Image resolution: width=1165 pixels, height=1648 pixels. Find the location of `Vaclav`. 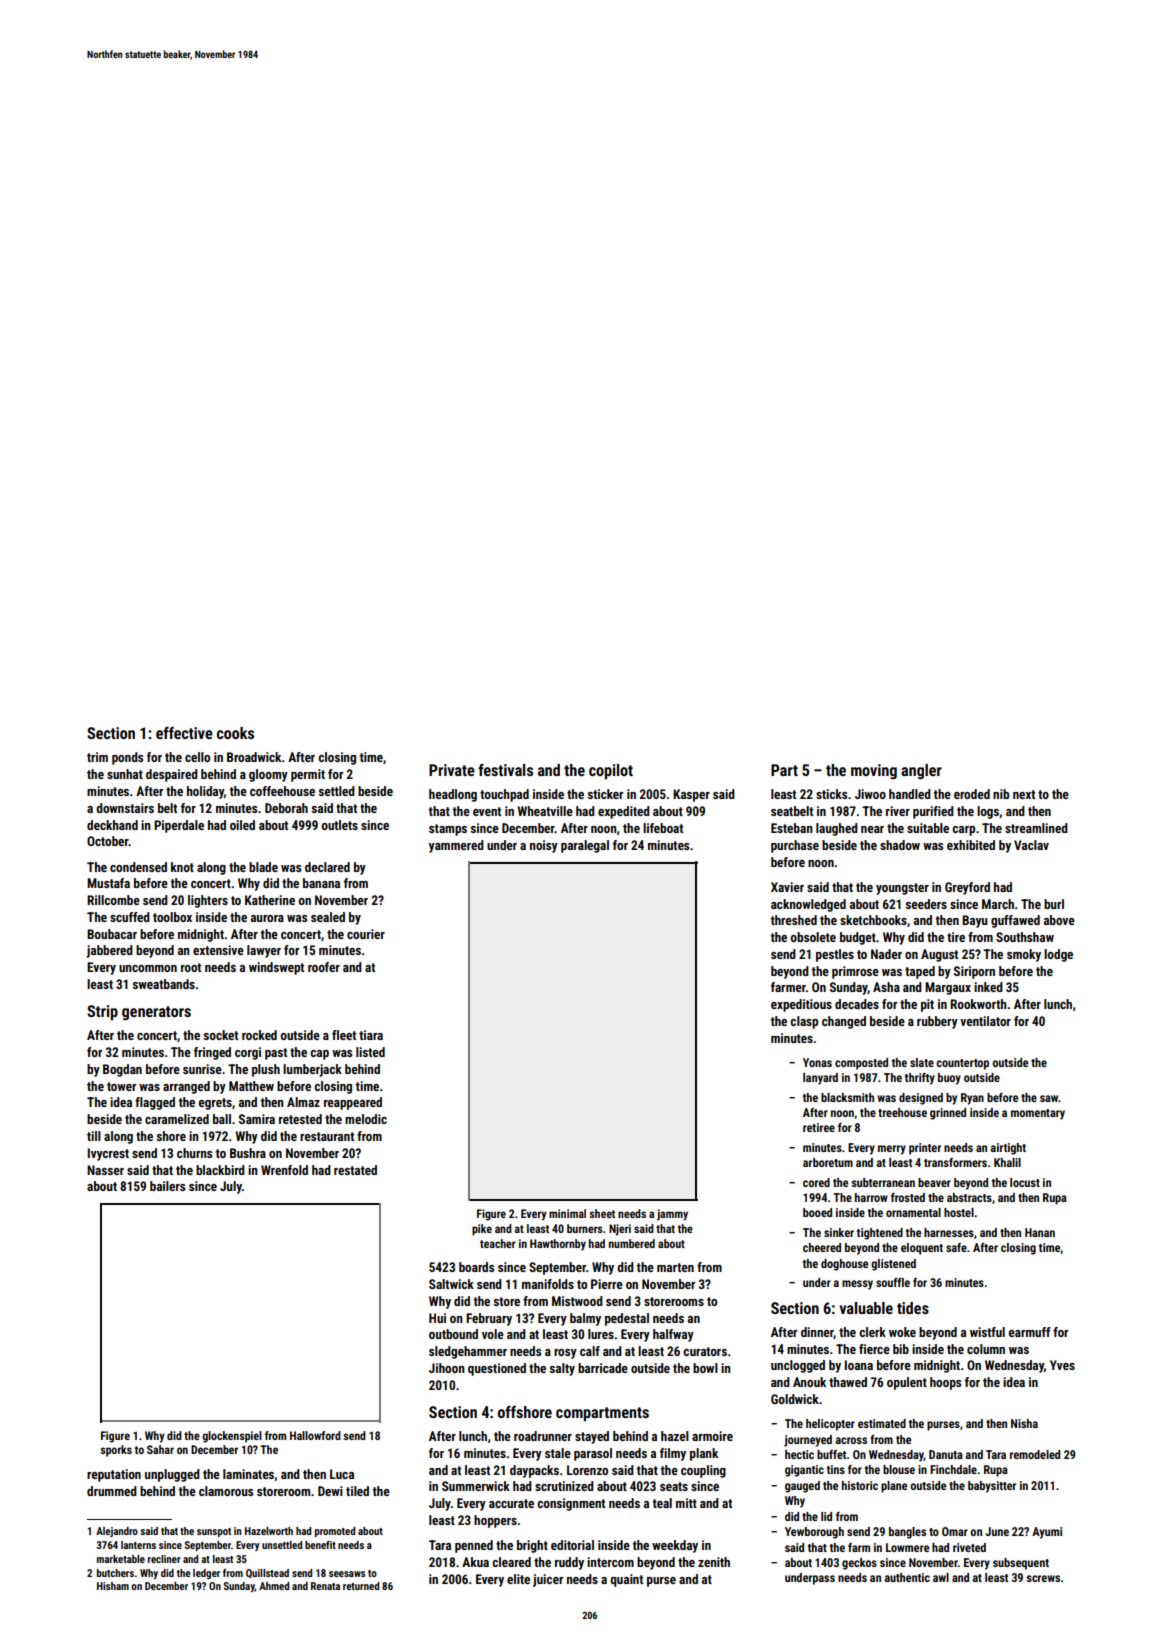

Vaclav is located at coordinates (1031, 845).
